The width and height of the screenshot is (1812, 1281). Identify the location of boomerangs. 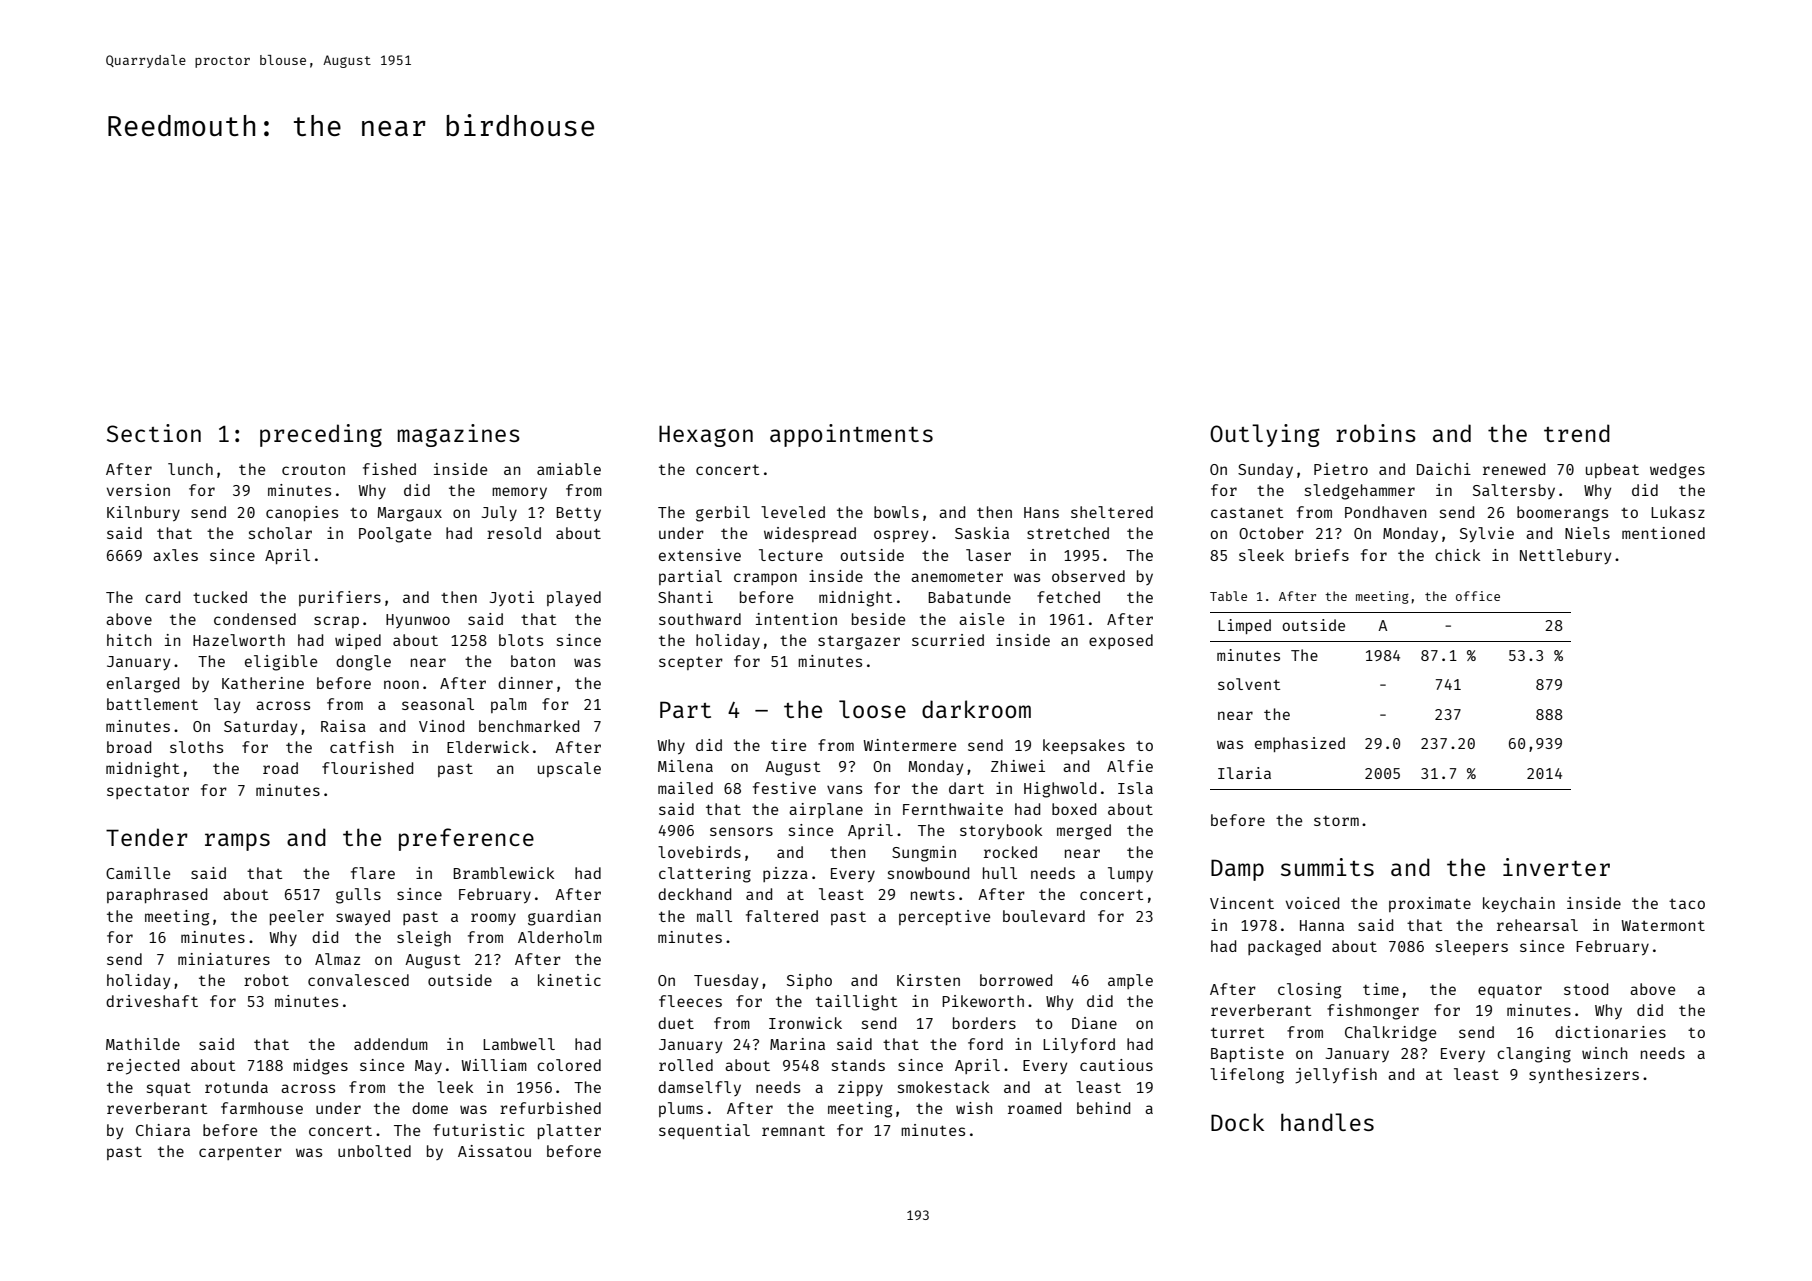
(1562, 514).
